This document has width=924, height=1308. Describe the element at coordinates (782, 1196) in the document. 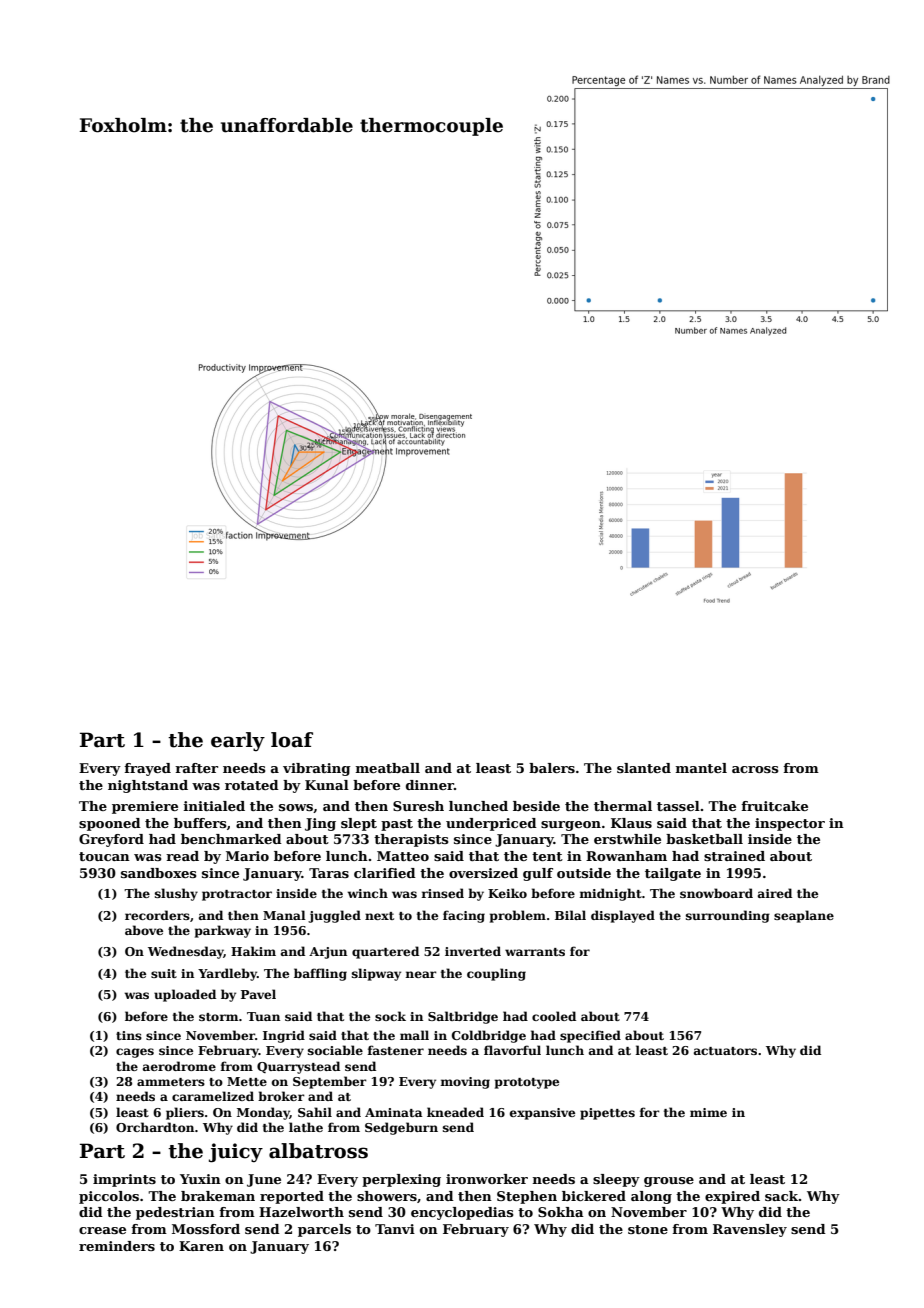

I see `sack` at that location.
